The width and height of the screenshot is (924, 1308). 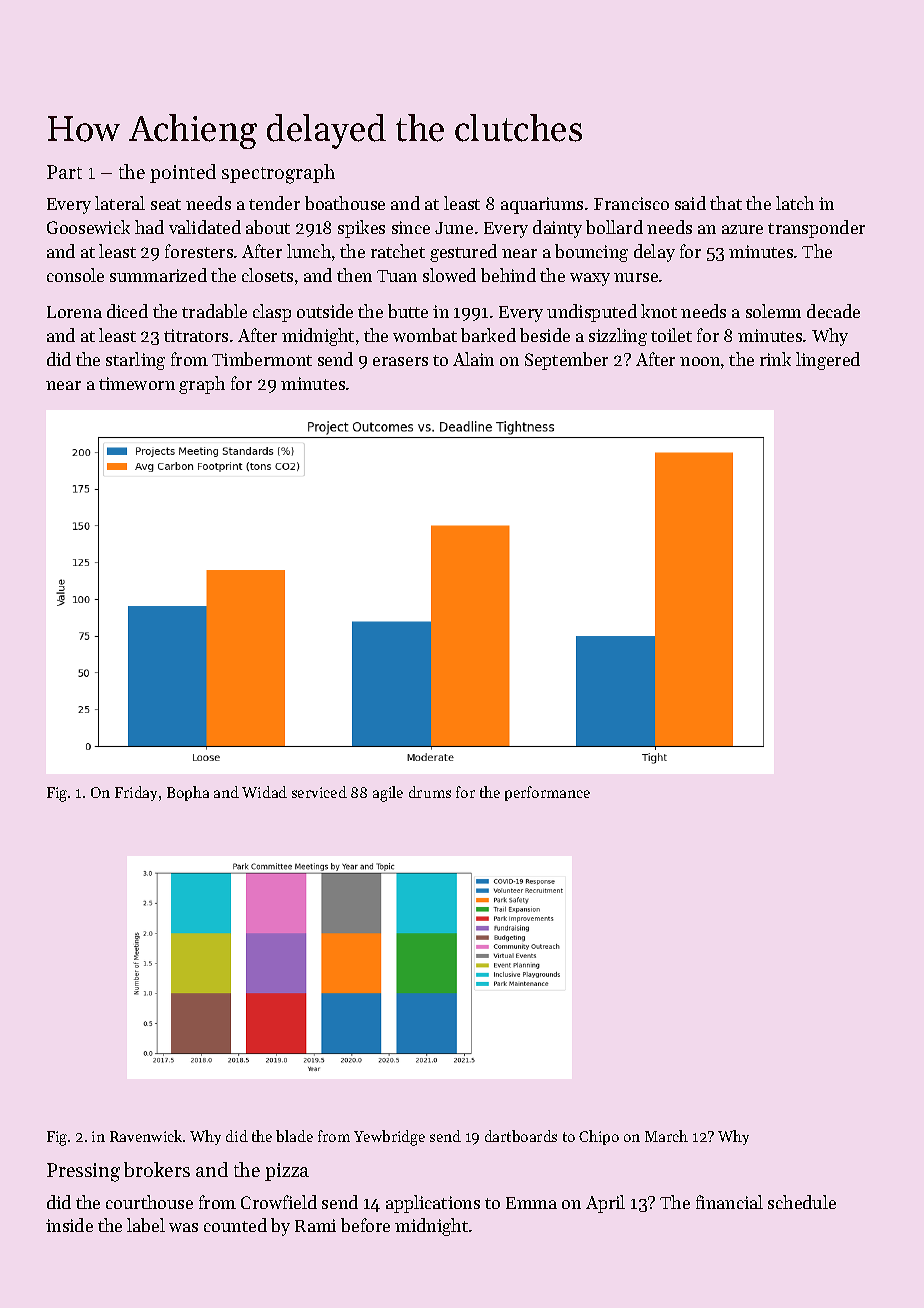 I want to click on Ravenwick, so click(x=146, y=1136).
